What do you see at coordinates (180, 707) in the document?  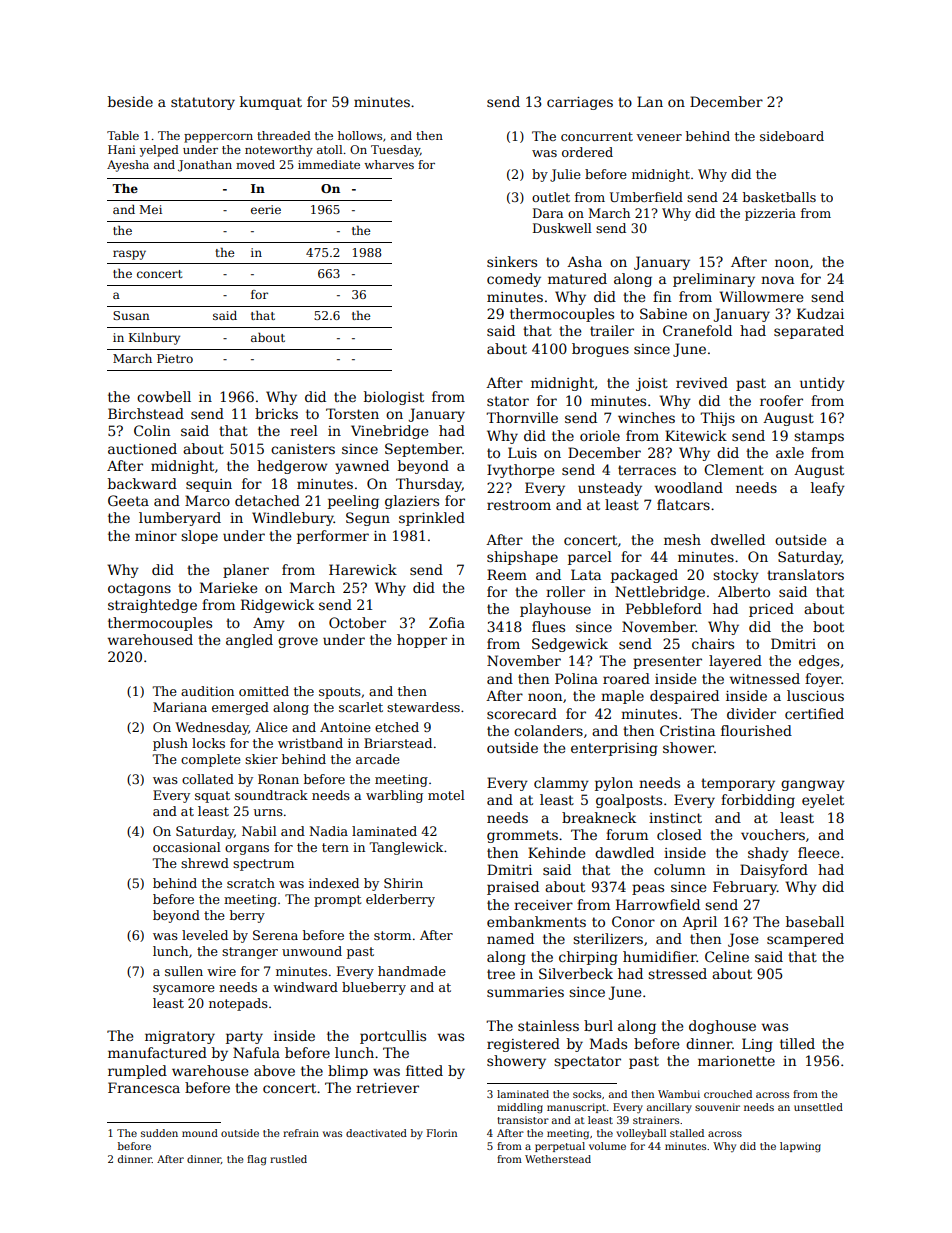 I see `Mariana` at bounding box center [180, 707].
